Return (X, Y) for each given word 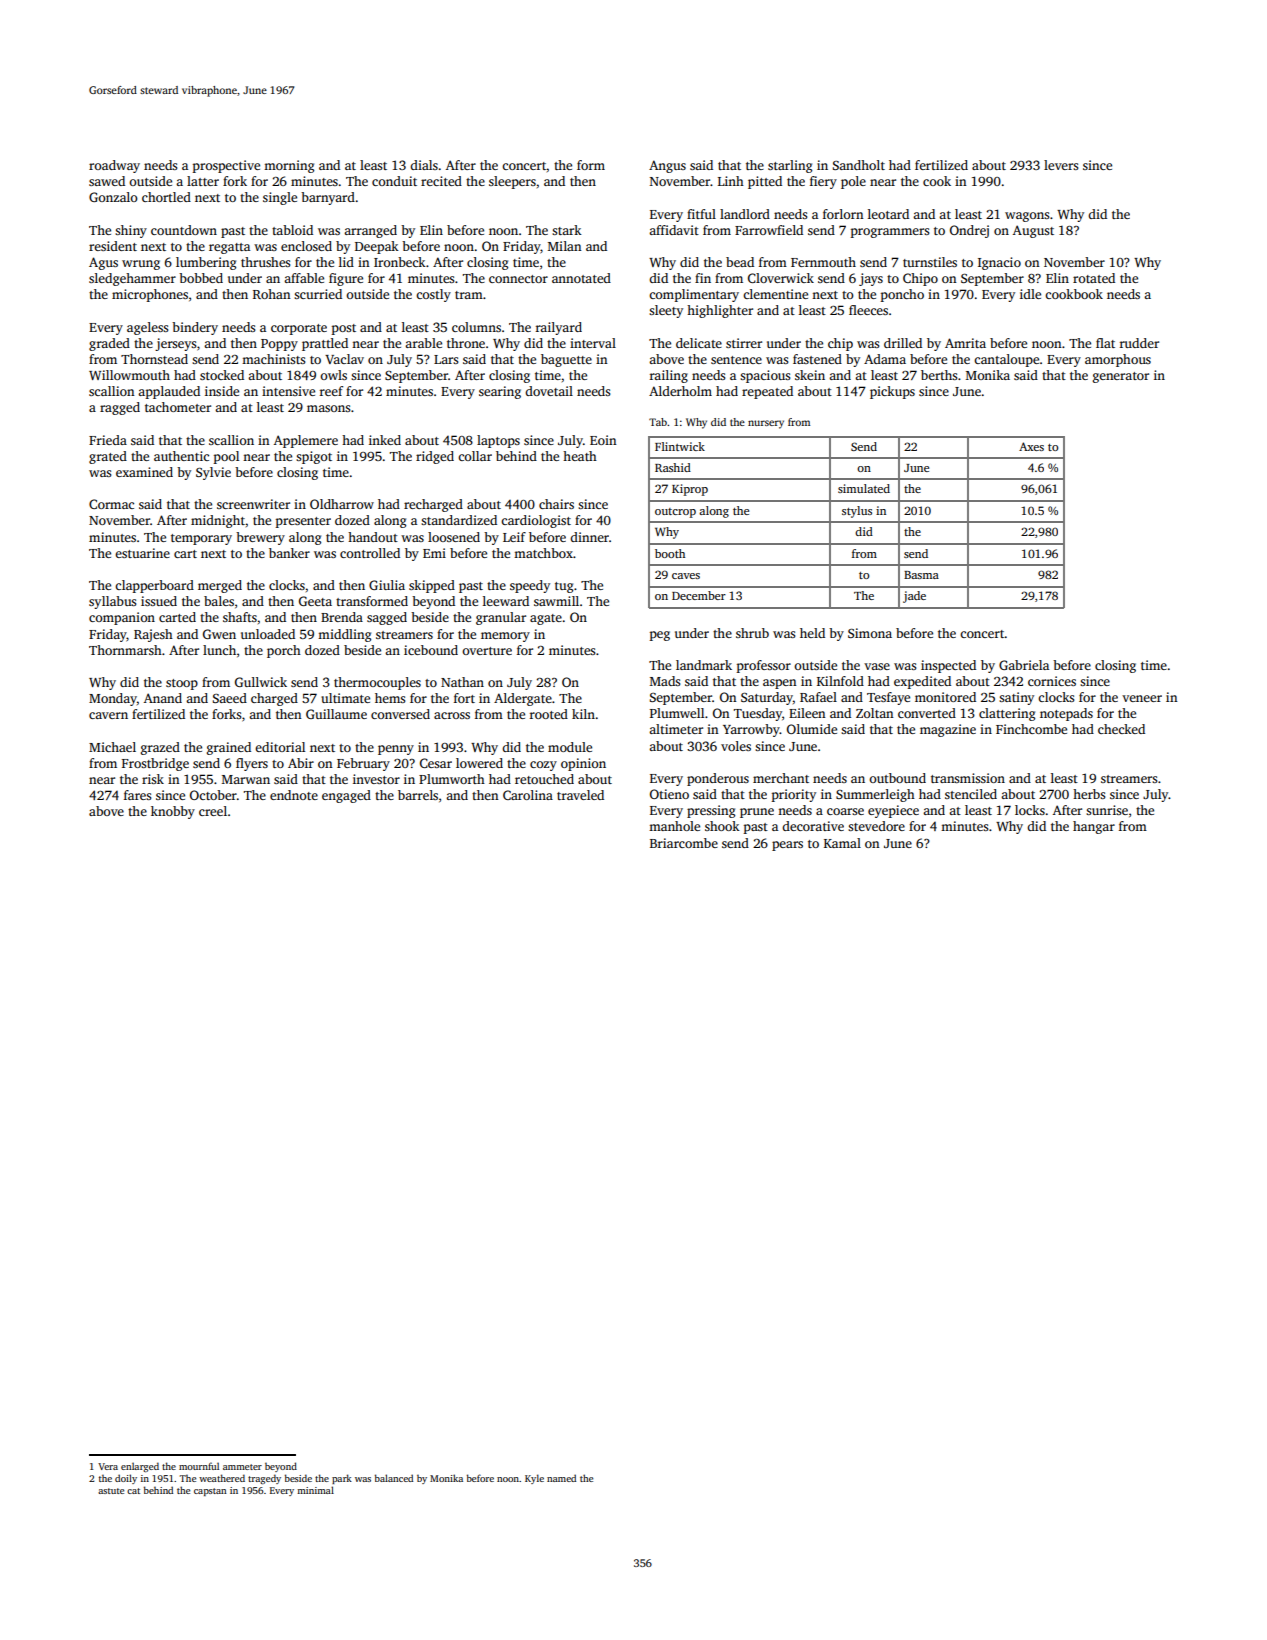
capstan (210, 1492)
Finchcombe (1031, 729)
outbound (897, 778)
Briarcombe (684, 843)
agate (546, 619)
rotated (1094, 278)
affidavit (674, 230)
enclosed (306, 246)
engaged (346, 796)
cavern (108, 715)
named (561, 1478)
